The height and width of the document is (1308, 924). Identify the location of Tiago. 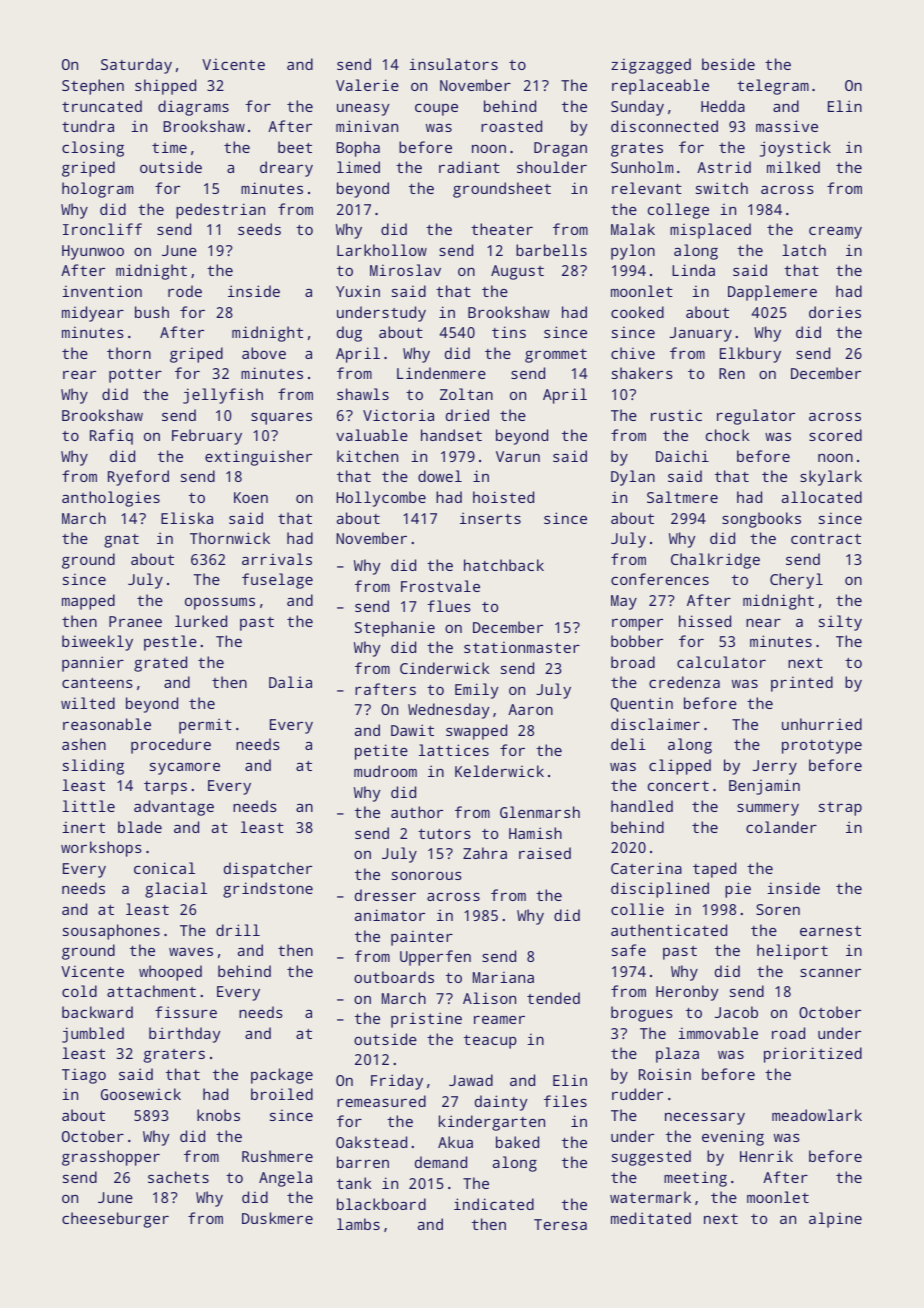
(84, 1076).
